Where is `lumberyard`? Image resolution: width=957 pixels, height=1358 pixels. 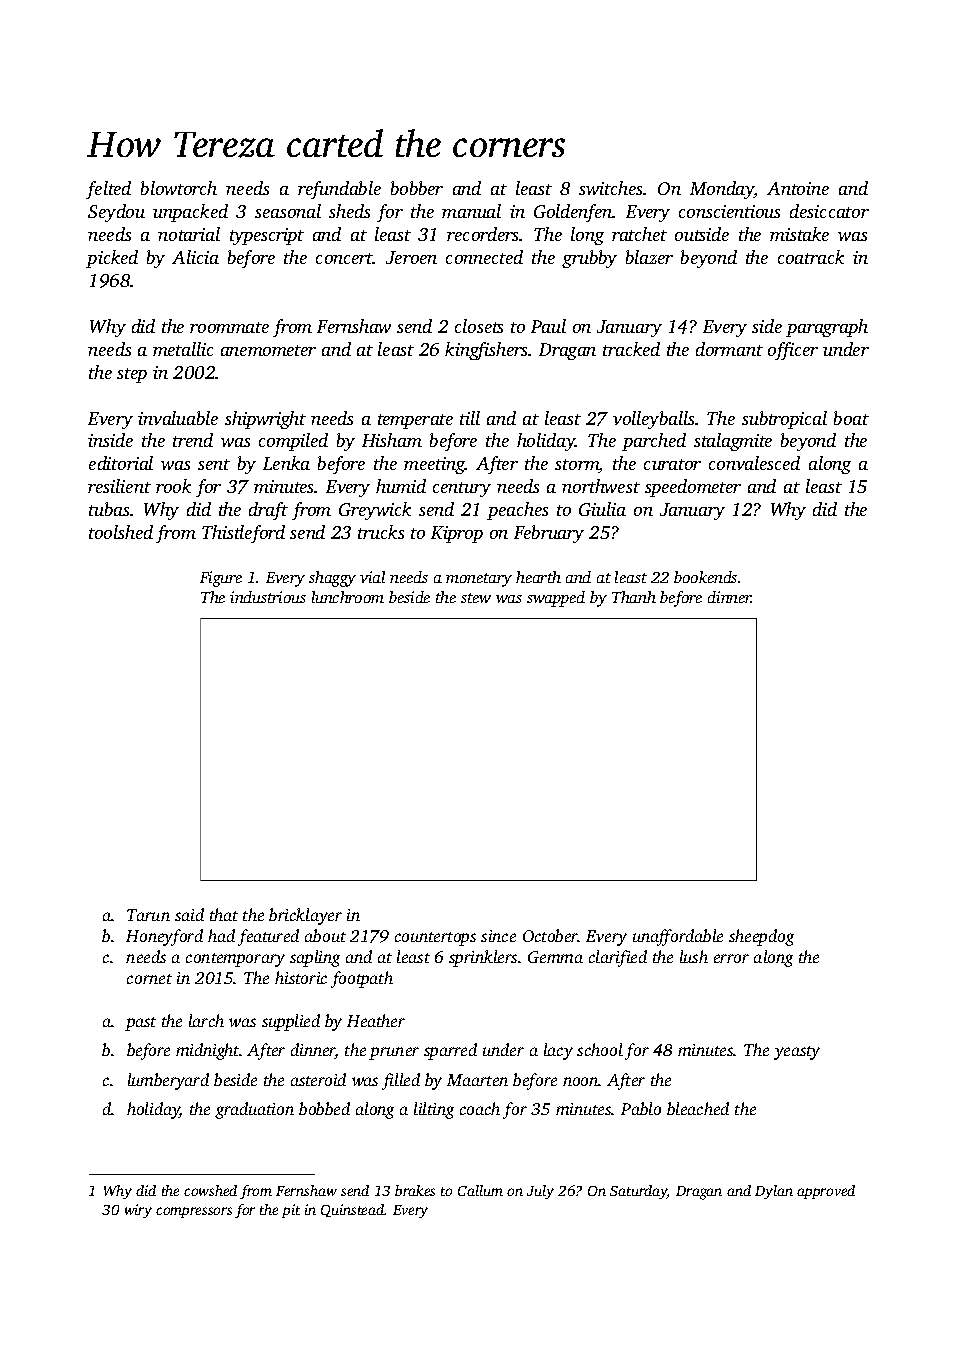
lumberyard is located at coordinates (168, 1081).
